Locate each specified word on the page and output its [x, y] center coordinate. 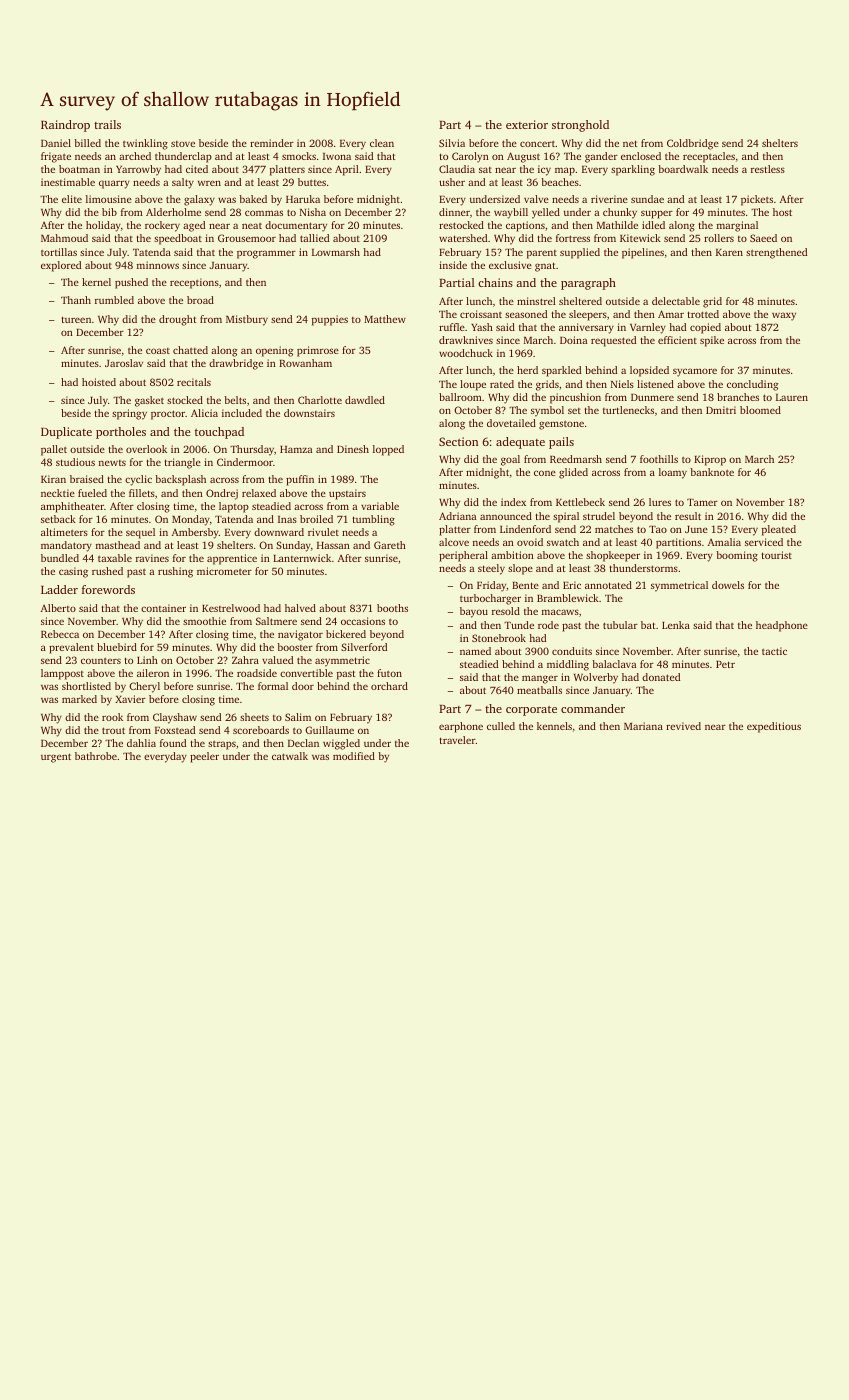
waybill [511, 213]
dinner [454, 212]
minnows [158, 265]
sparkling [633, 170]
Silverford [364, 647]
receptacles [709, 157]
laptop [234, 507]
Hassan [333, 545]
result [688, 516]
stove [183, 144]
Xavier [130, 699]
